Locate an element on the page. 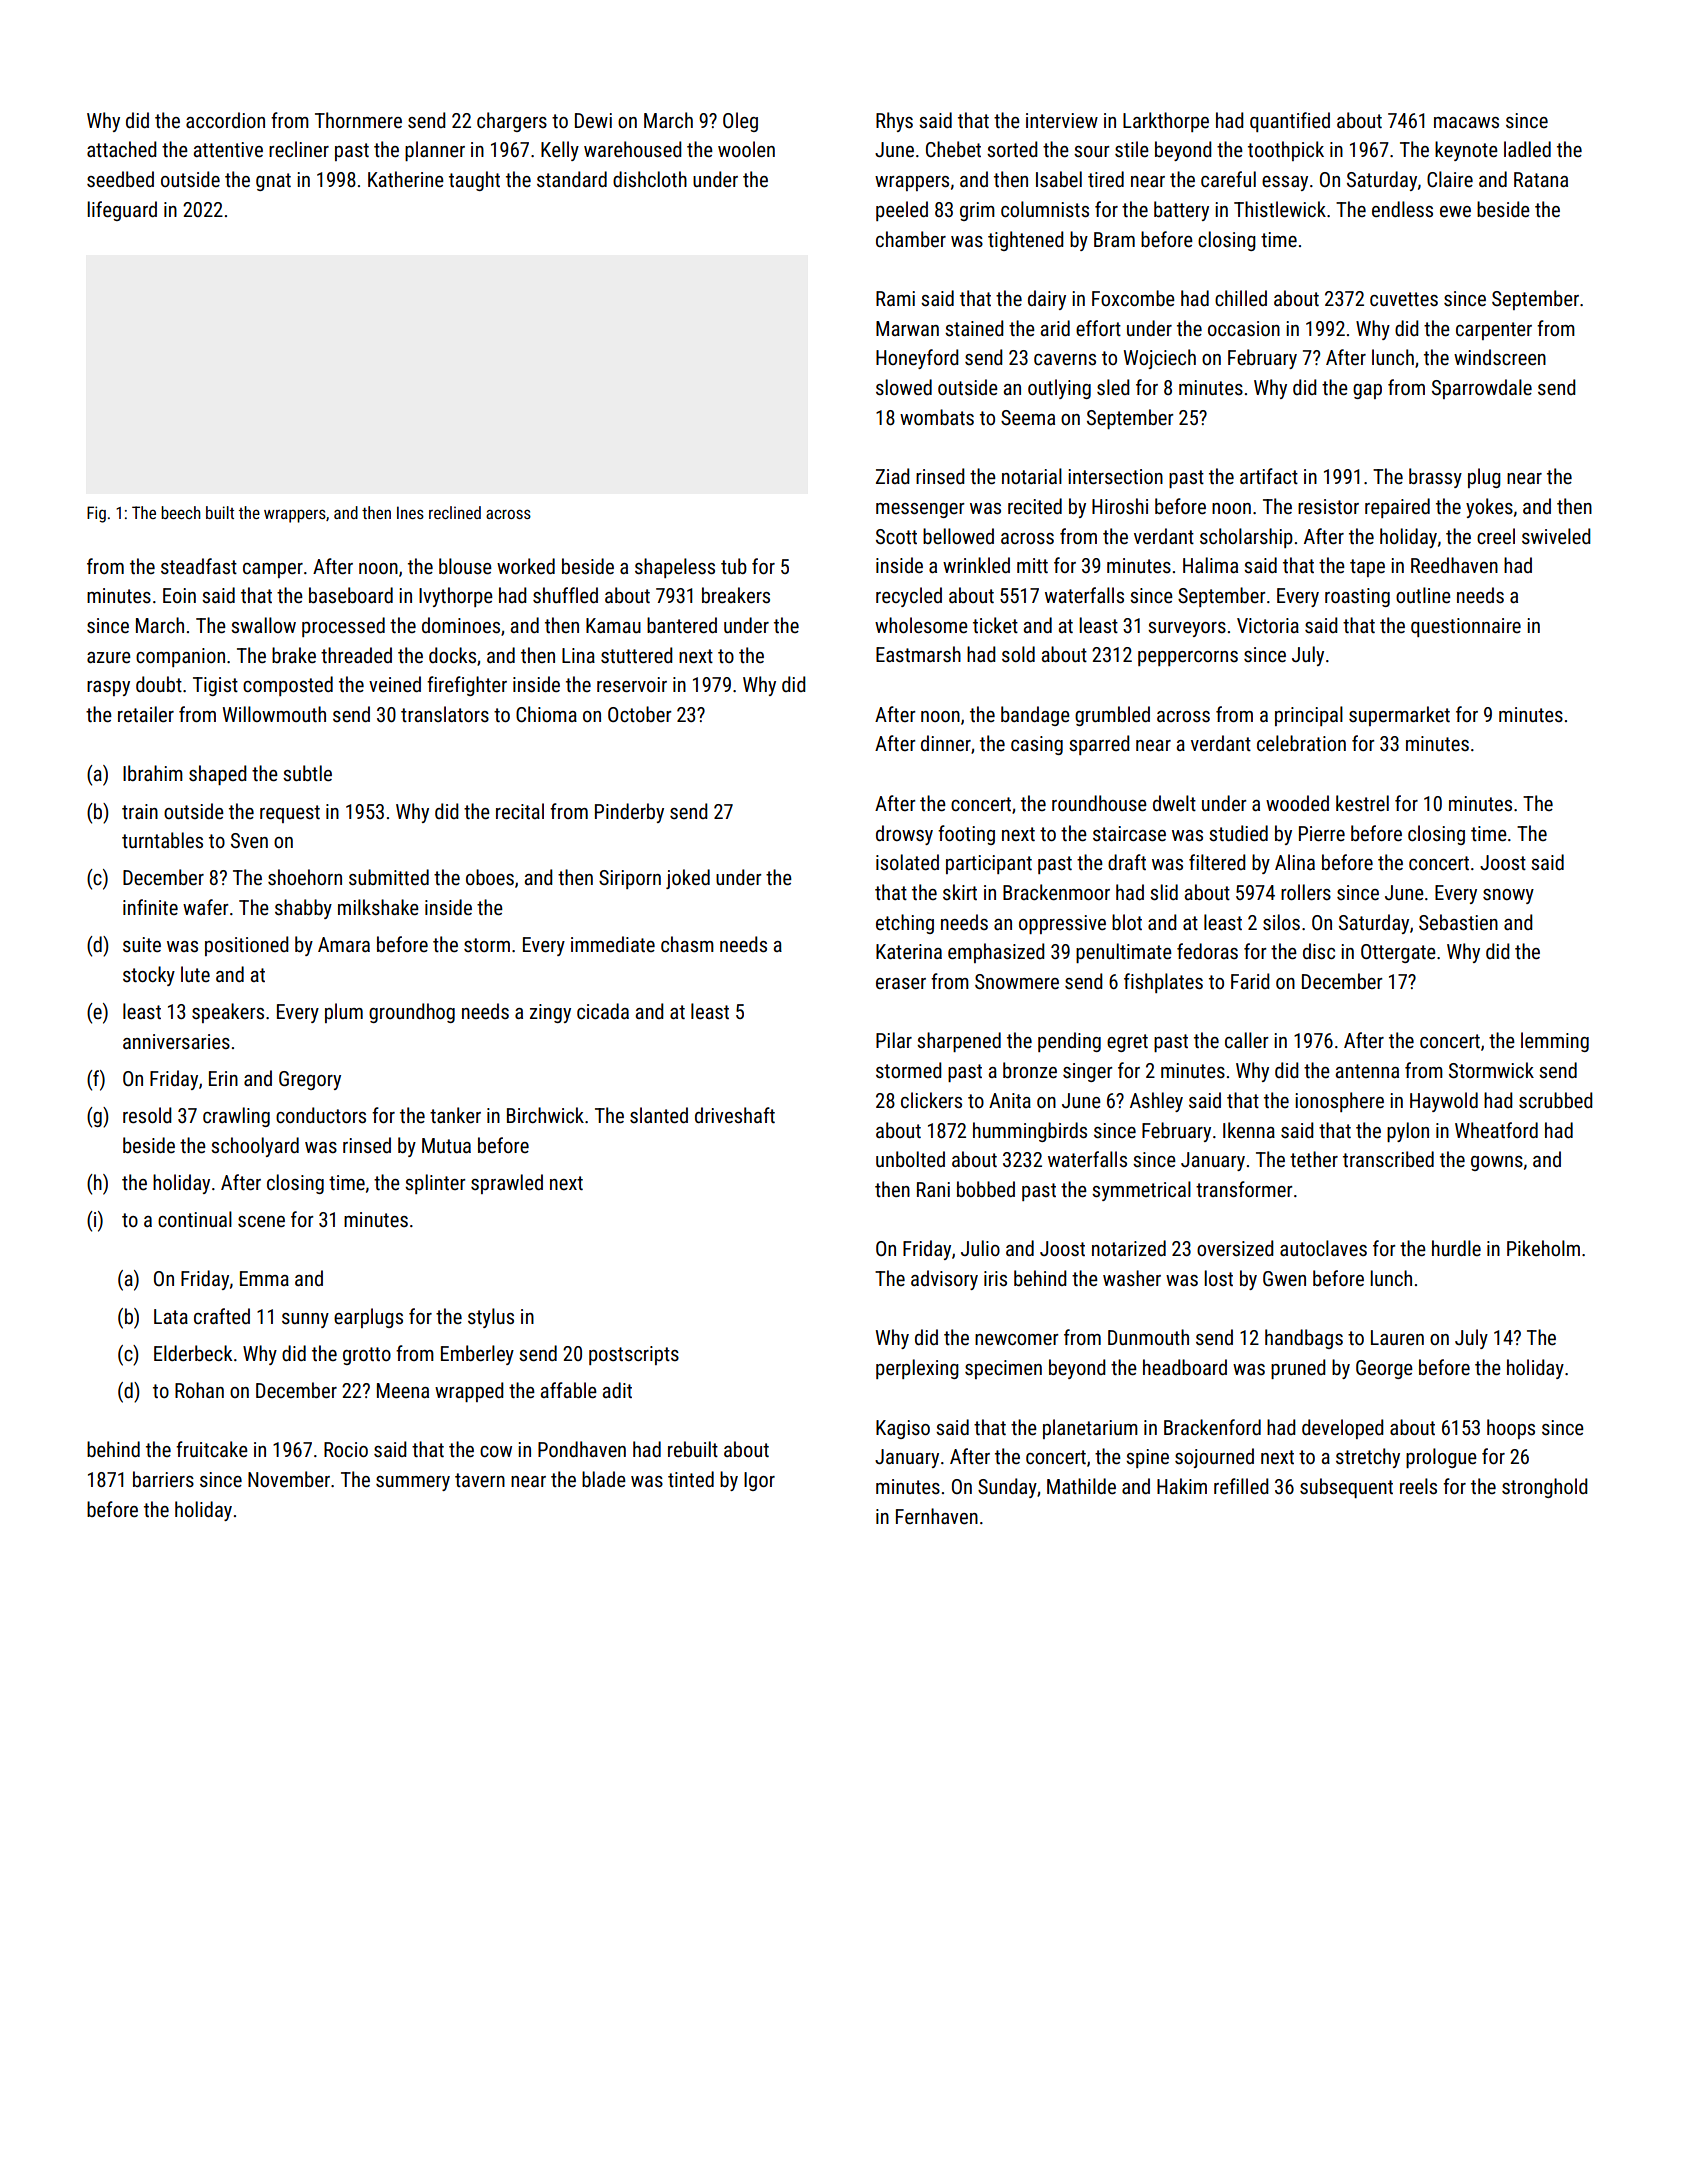 Image resolution: width=1683 pixels, height=2178 pixels. Ashley is located at coordinates (1156, 1102).
